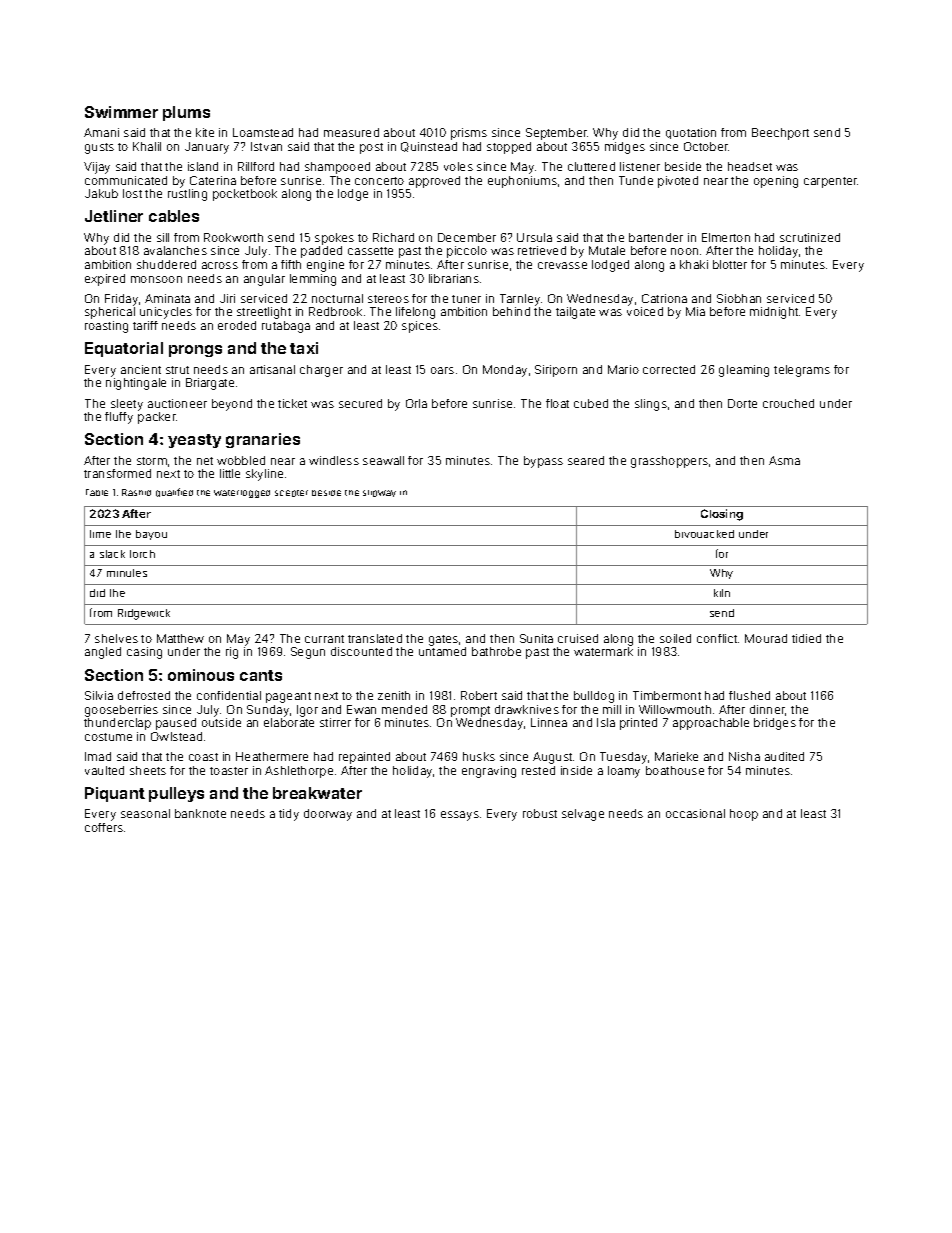 The height and width of the screenshot is (1233, 952). I want to click on telegrams, so click(802, 371).
